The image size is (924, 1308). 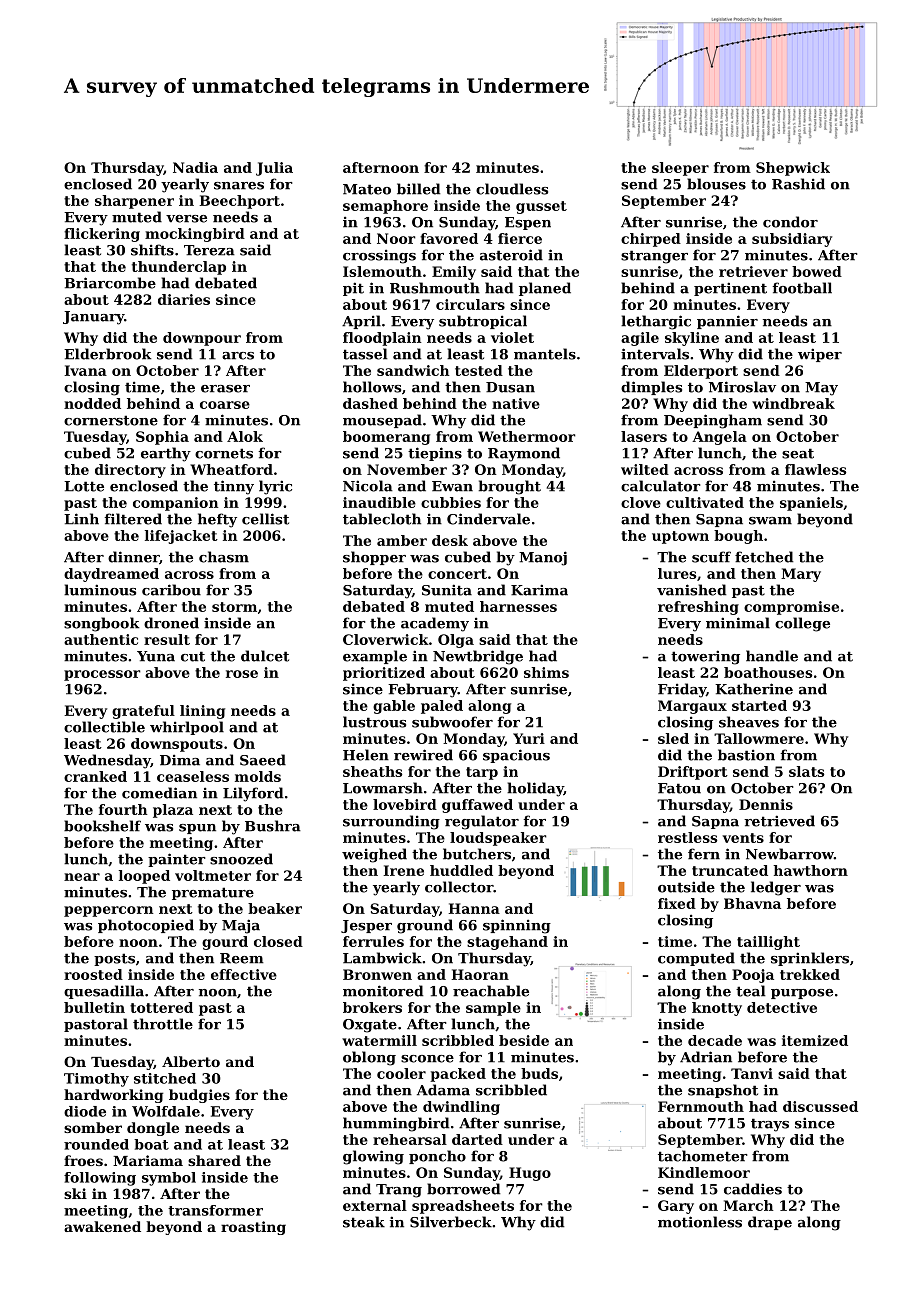 What do you see at coordinates (451, 1222) in the document?
I see `Silverbeck` at bounding box center [451, 1222].
